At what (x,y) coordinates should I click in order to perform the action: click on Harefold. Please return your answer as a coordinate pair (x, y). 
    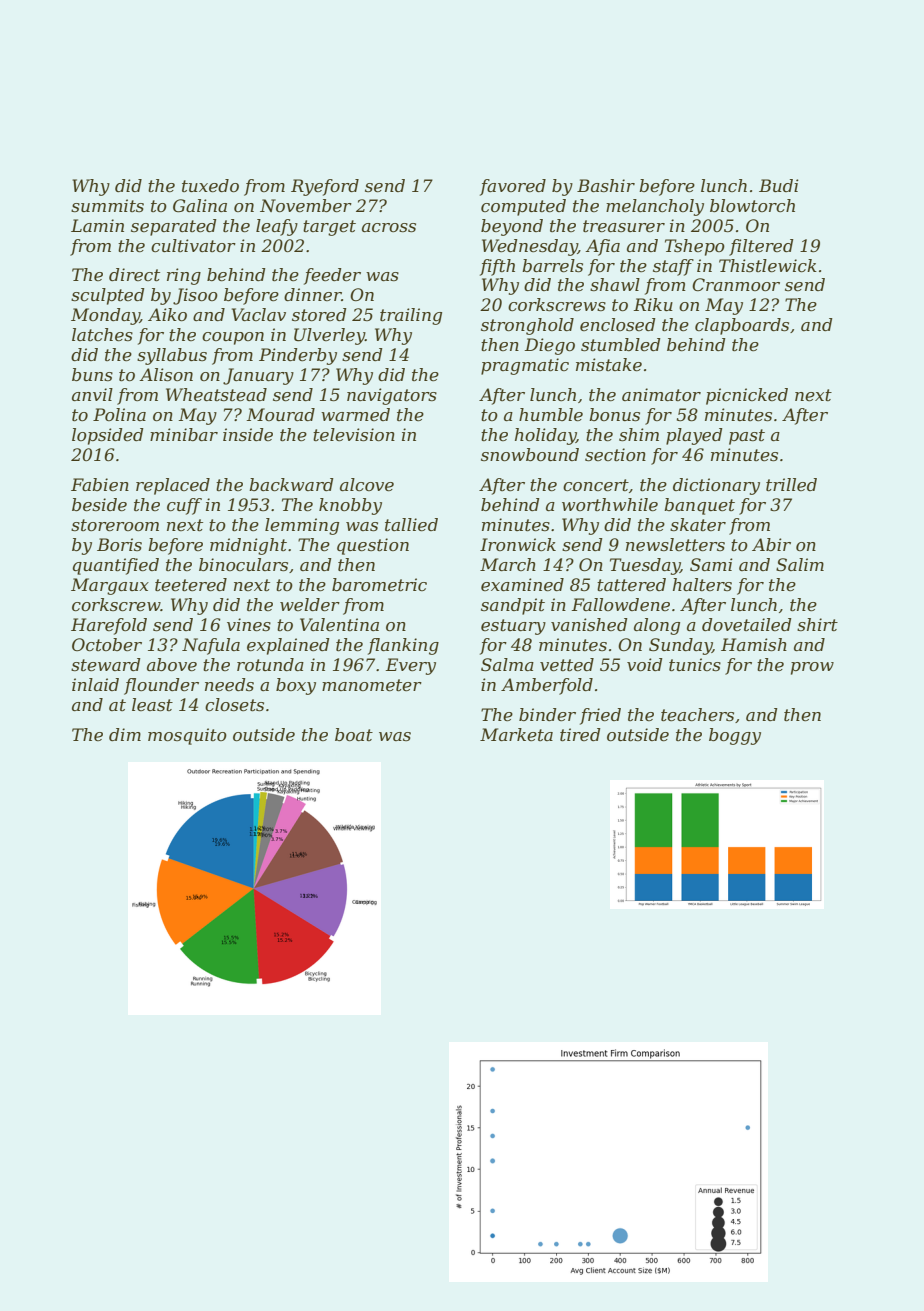
    Looking at the image, I should click on (109, 626).
